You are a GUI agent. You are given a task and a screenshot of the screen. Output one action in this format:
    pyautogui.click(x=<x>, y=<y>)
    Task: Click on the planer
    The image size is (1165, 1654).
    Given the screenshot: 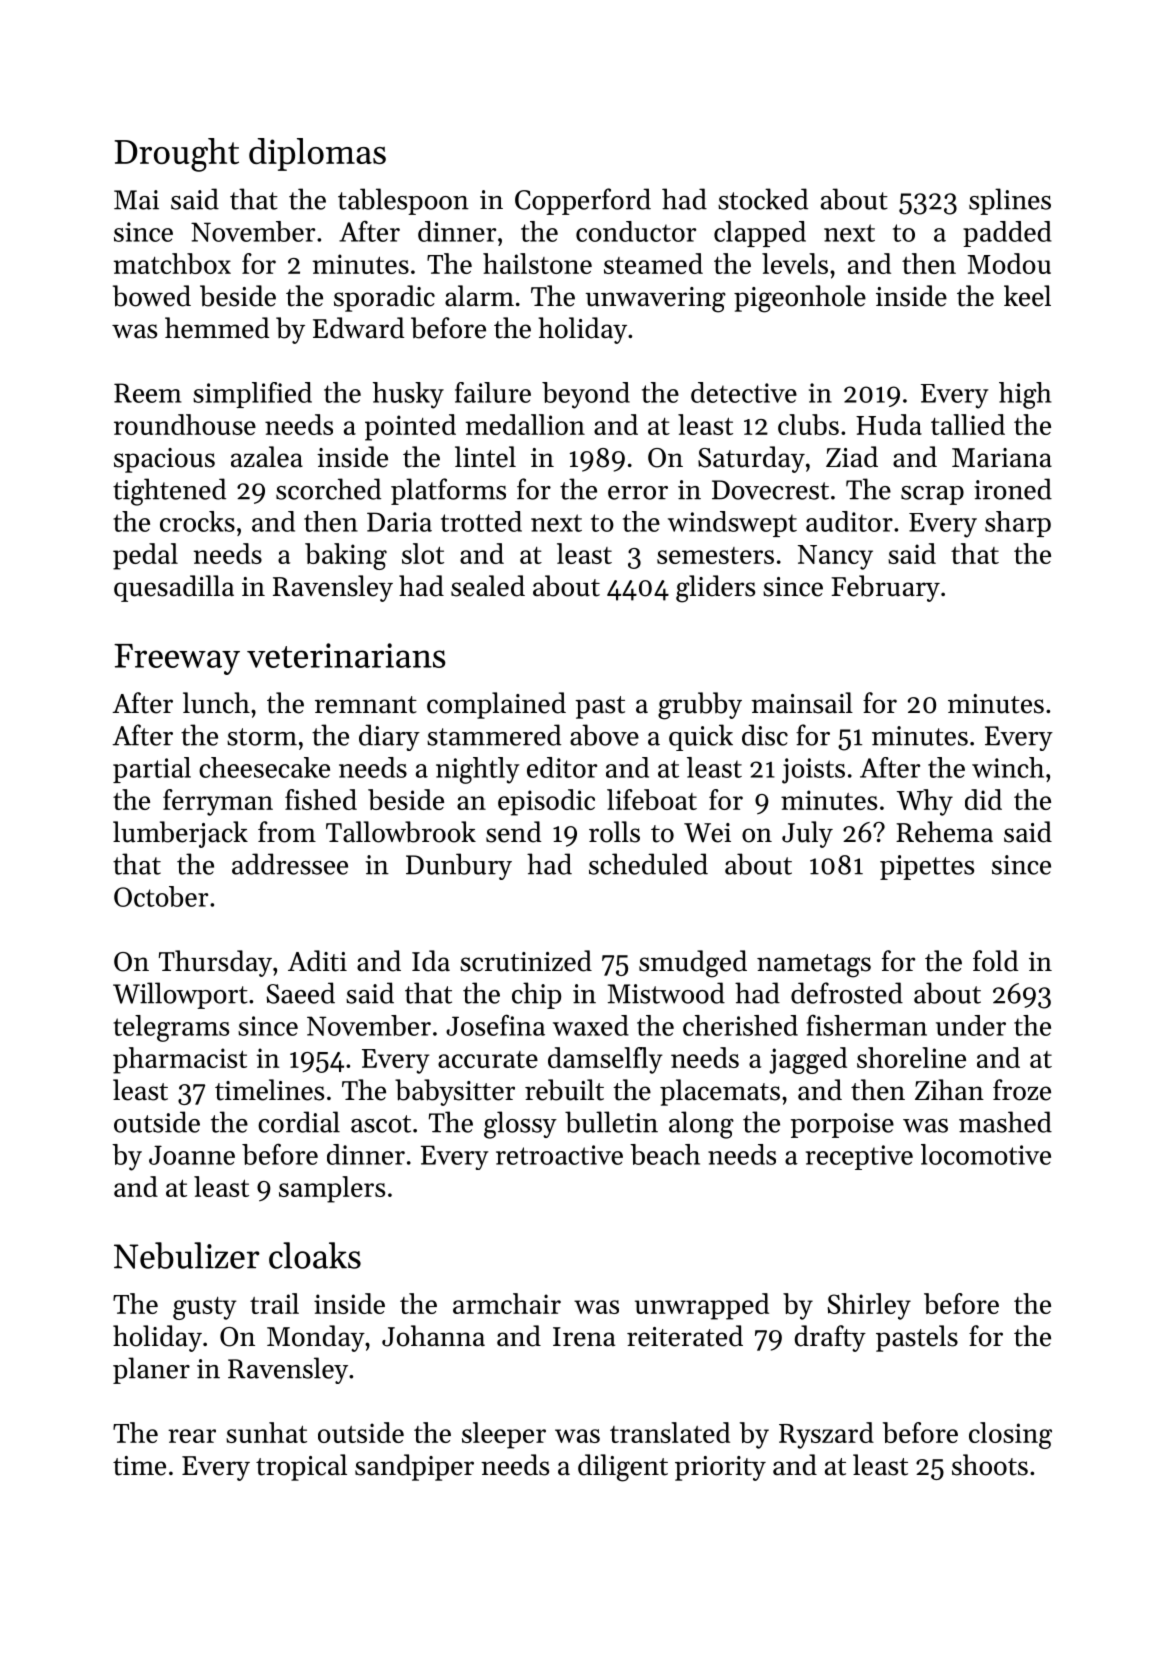 What is the action you would take?
    pyautogui.click(x=151, y=1370)
